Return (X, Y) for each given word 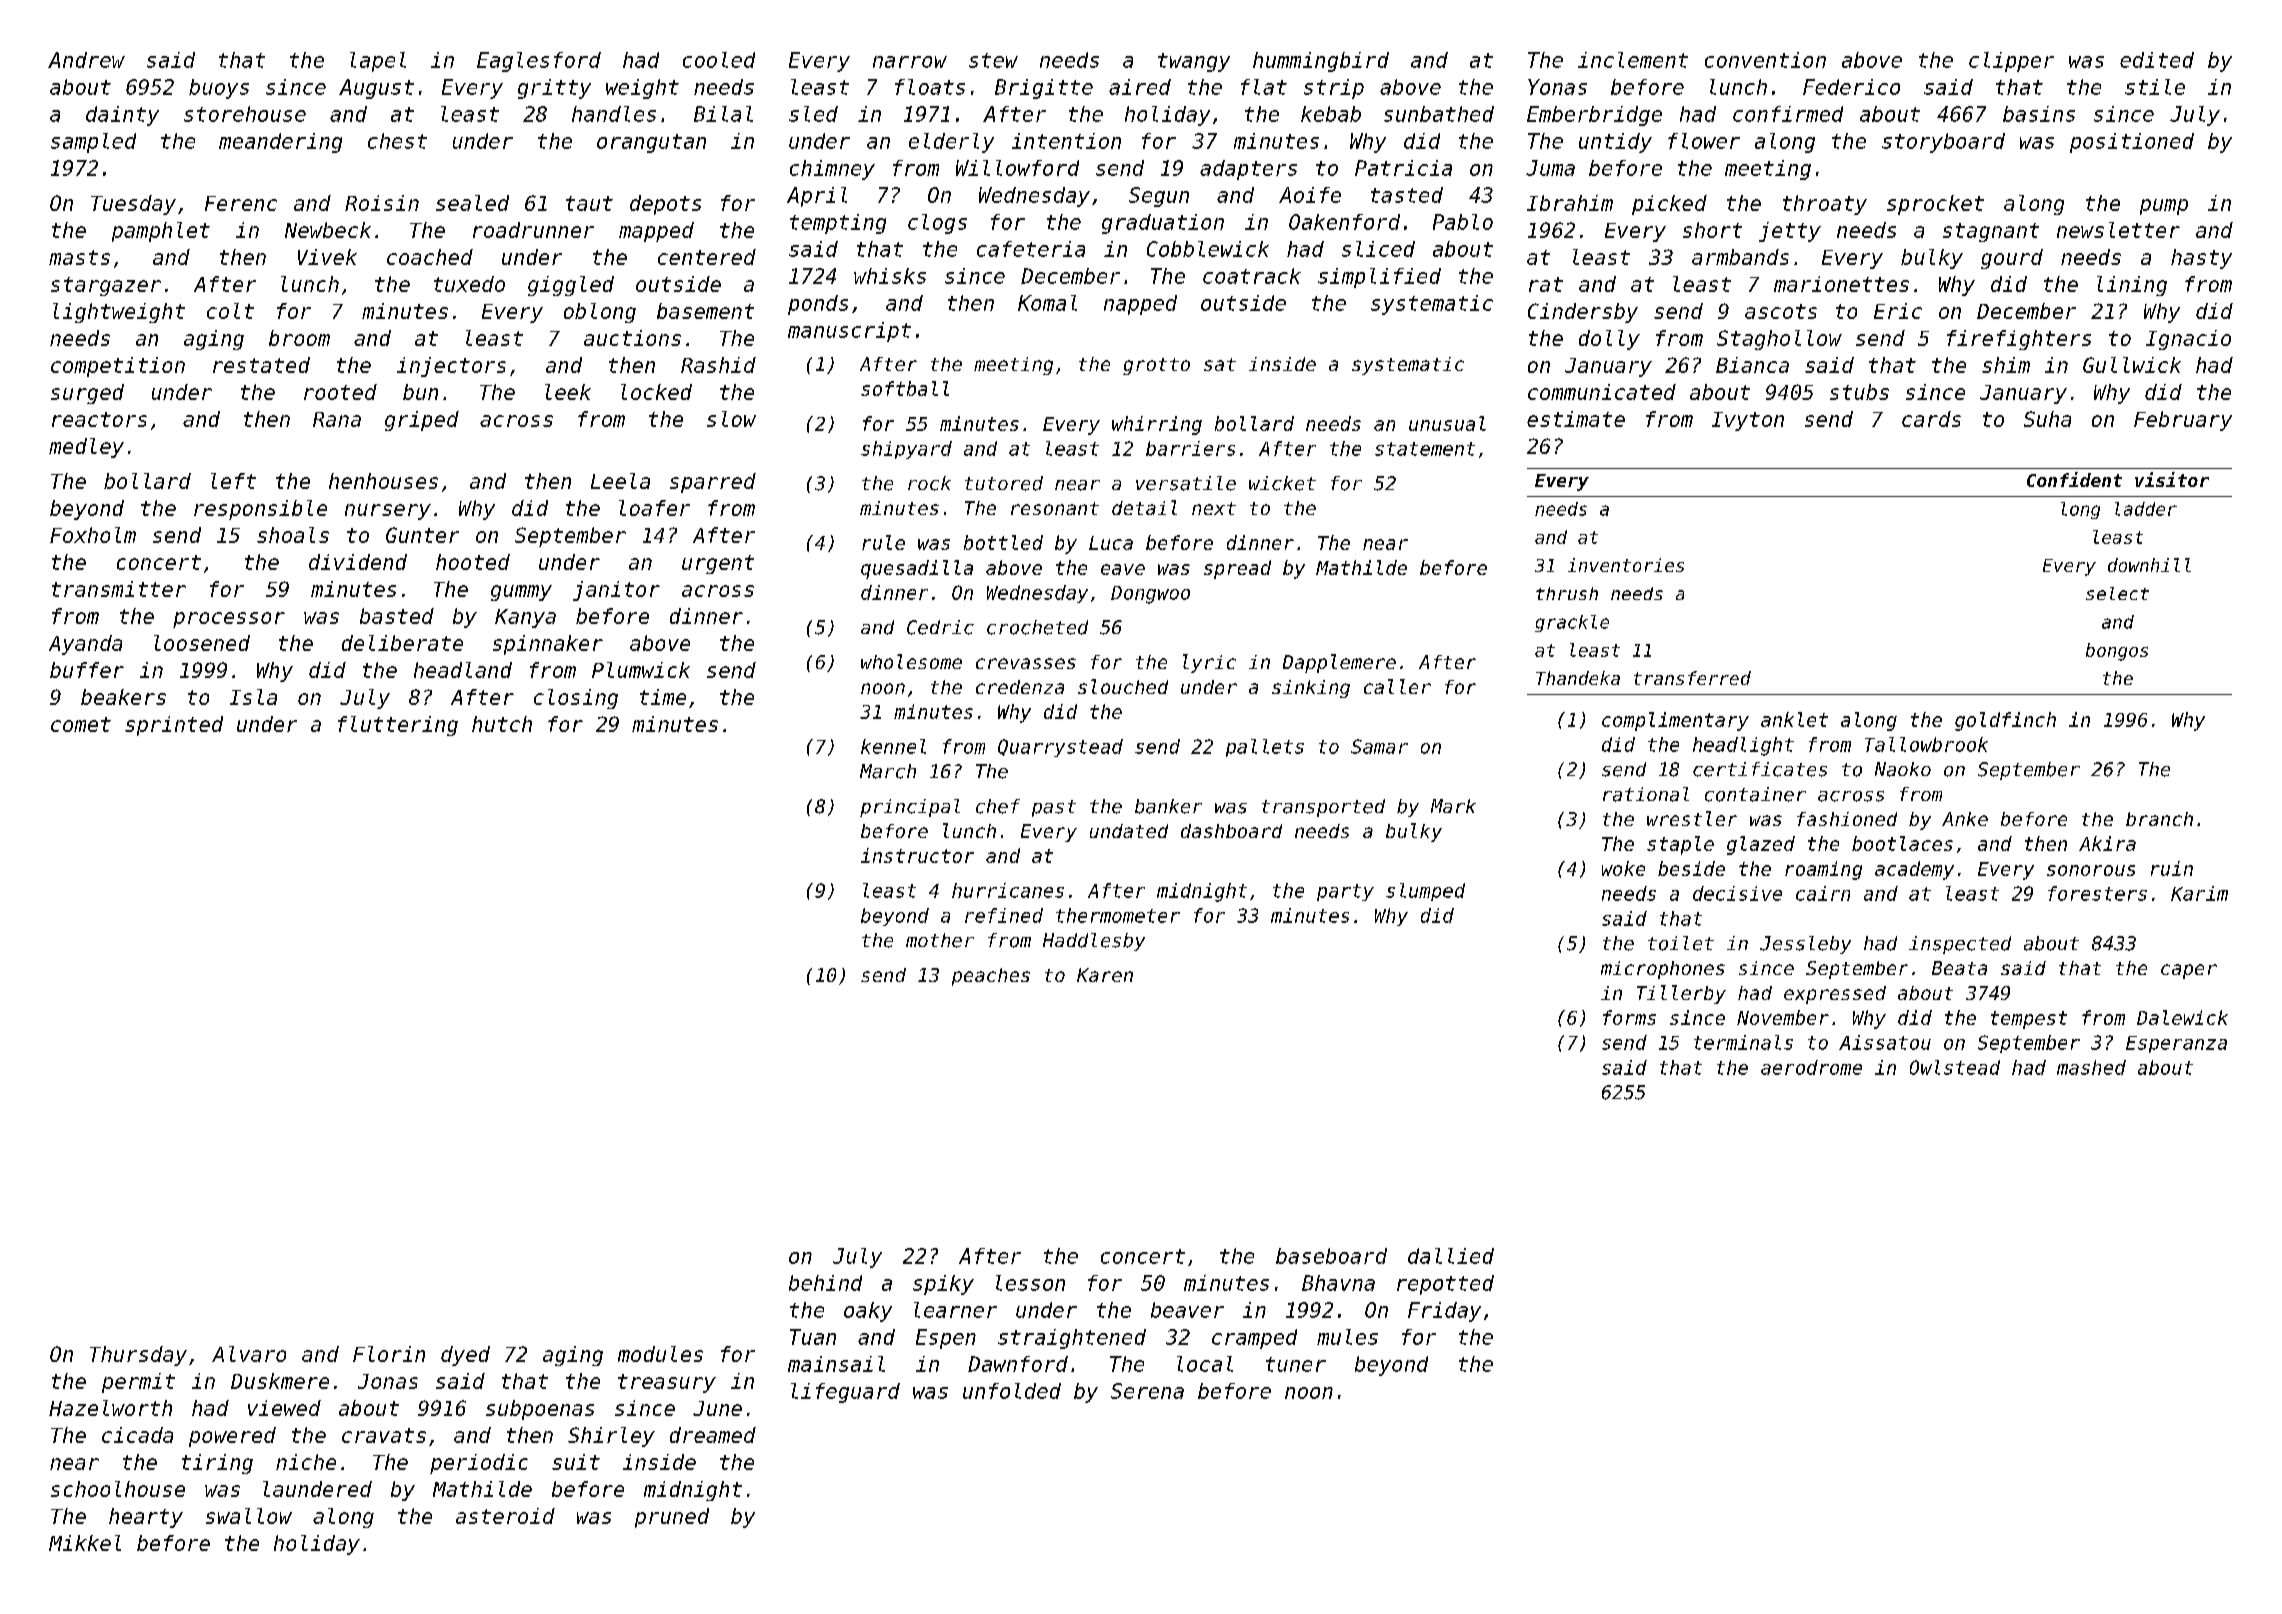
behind (825, 1283)
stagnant (1991, 232)
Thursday (138, 1356)
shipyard (906, 450)
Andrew (86, 60)
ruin (2172, 868)
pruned (672, 1518)
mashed (2091, 1067)
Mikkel (85, 1543)
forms (1629, 1017)
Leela (620, 481)
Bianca (1752, 365)
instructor (917, 855)
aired (1140, 87)
